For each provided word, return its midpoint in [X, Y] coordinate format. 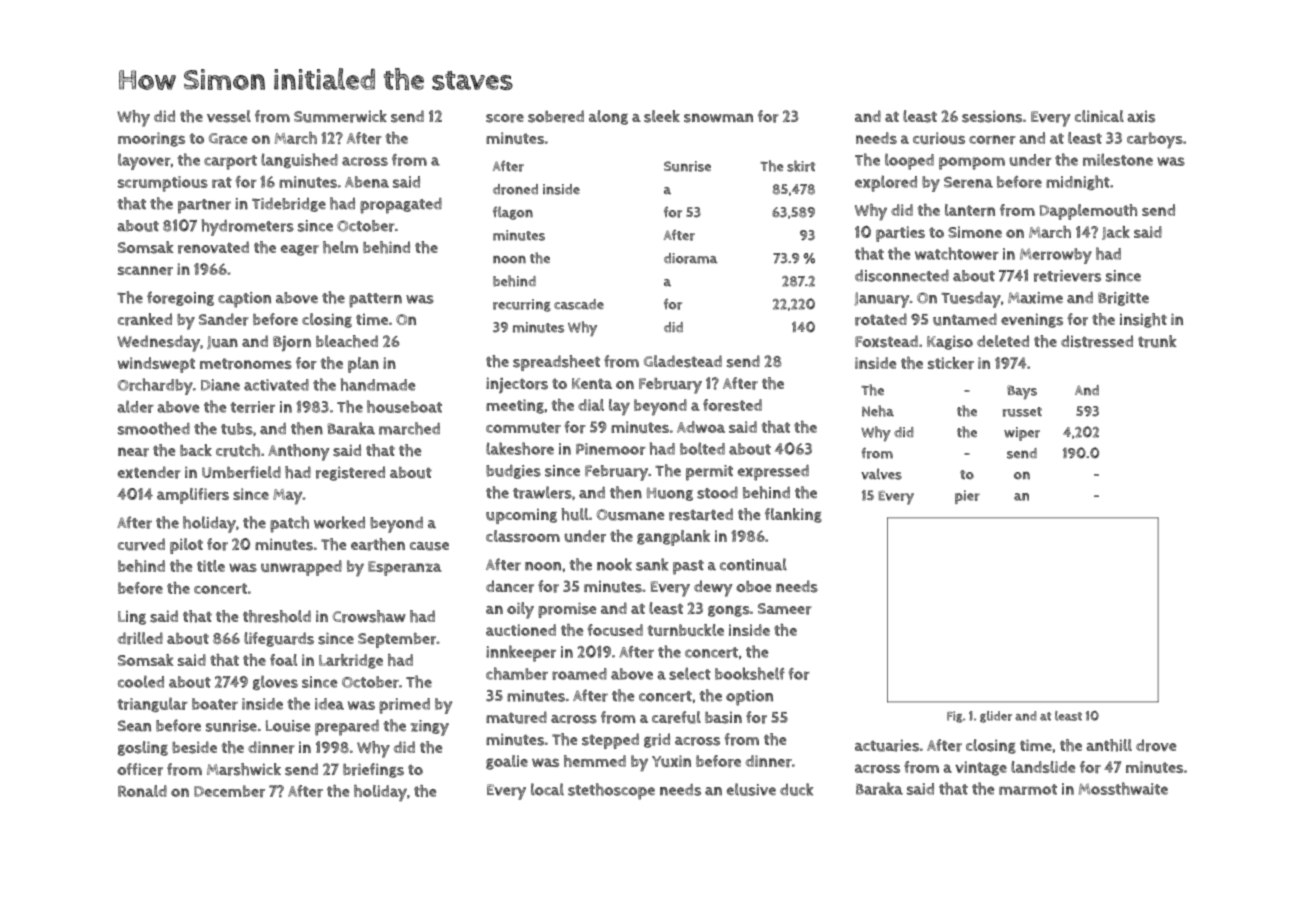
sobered [556, 116]
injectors [517, 385]
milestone [1118, 159]
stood [717, 493]
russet [1022, 412]
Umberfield [241, 472]
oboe [754, 586]
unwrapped [301, 568]
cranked [145, 319]
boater [215, 704]
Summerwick [340, 116]
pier [967, 497]
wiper [1022, 434]
